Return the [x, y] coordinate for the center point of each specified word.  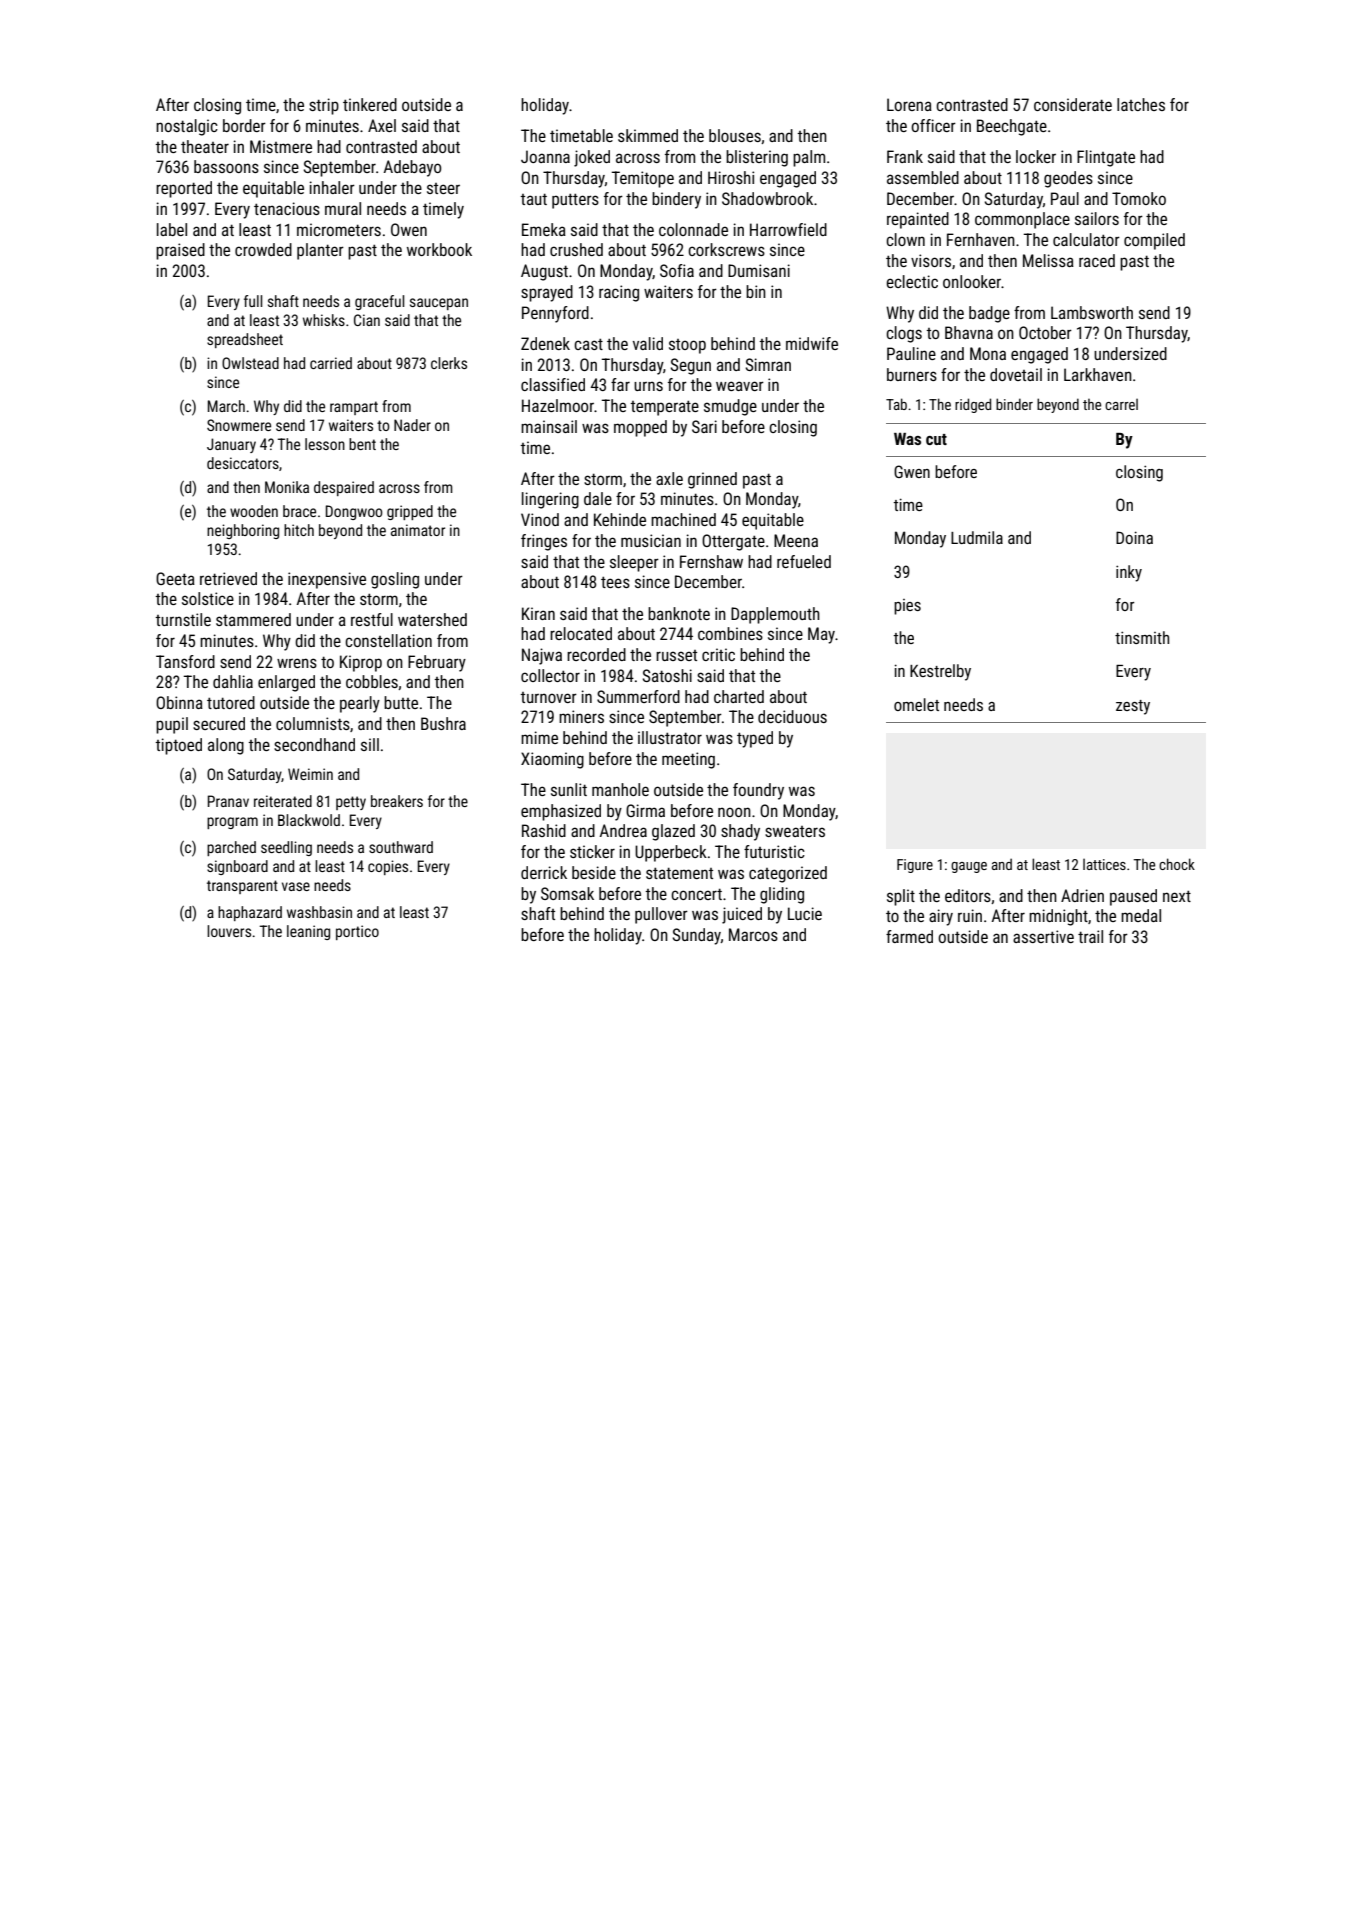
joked [592, 158]
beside [594, 872]
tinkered [370, 104]
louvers [229, 931]
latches [1141, 104]
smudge [730, 407]
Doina [1134, 537]
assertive [1043, 936]
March [226, 406]
